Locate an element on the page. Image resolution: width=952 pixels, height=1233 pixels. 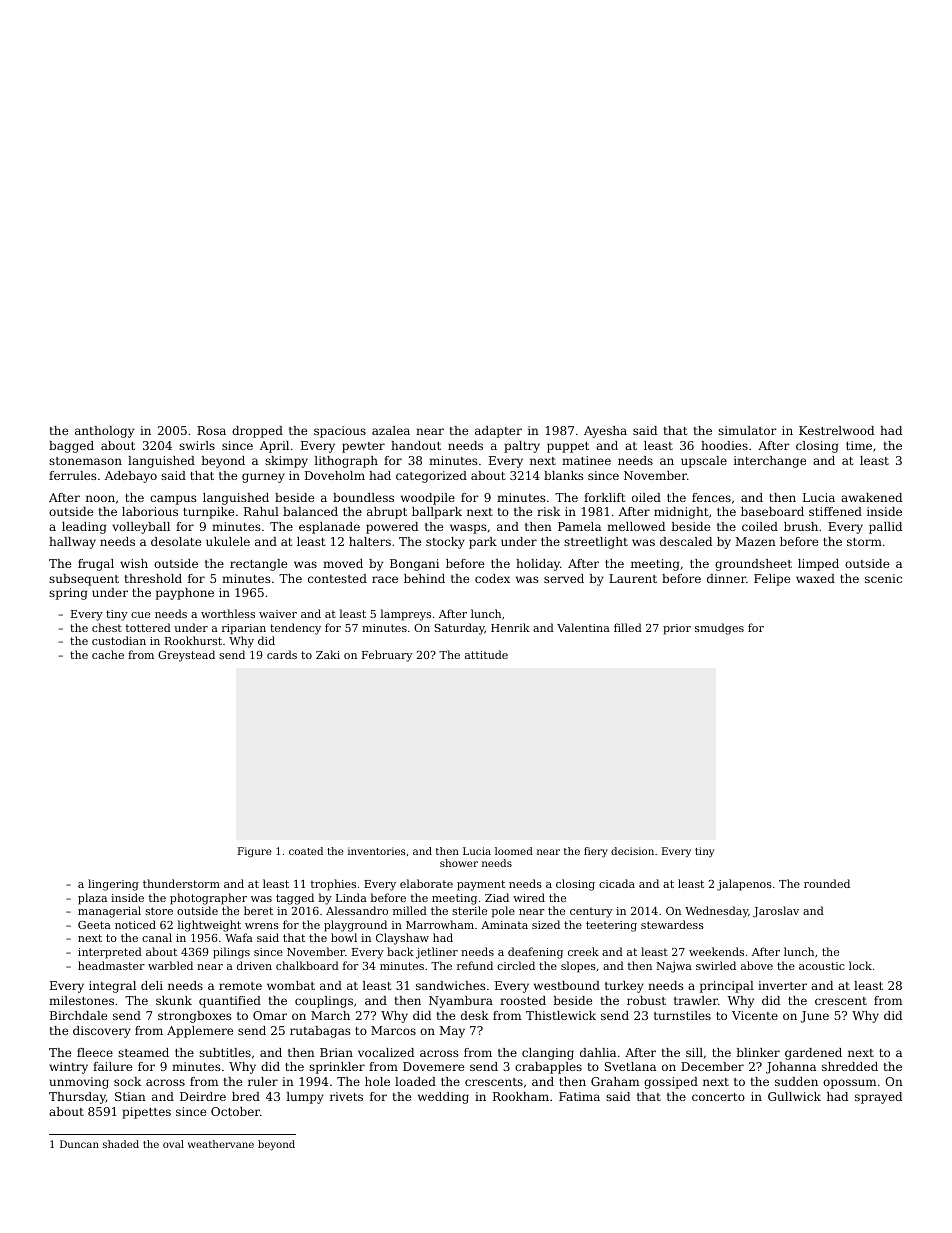
woodpile is located at coordinates (428, 499).
